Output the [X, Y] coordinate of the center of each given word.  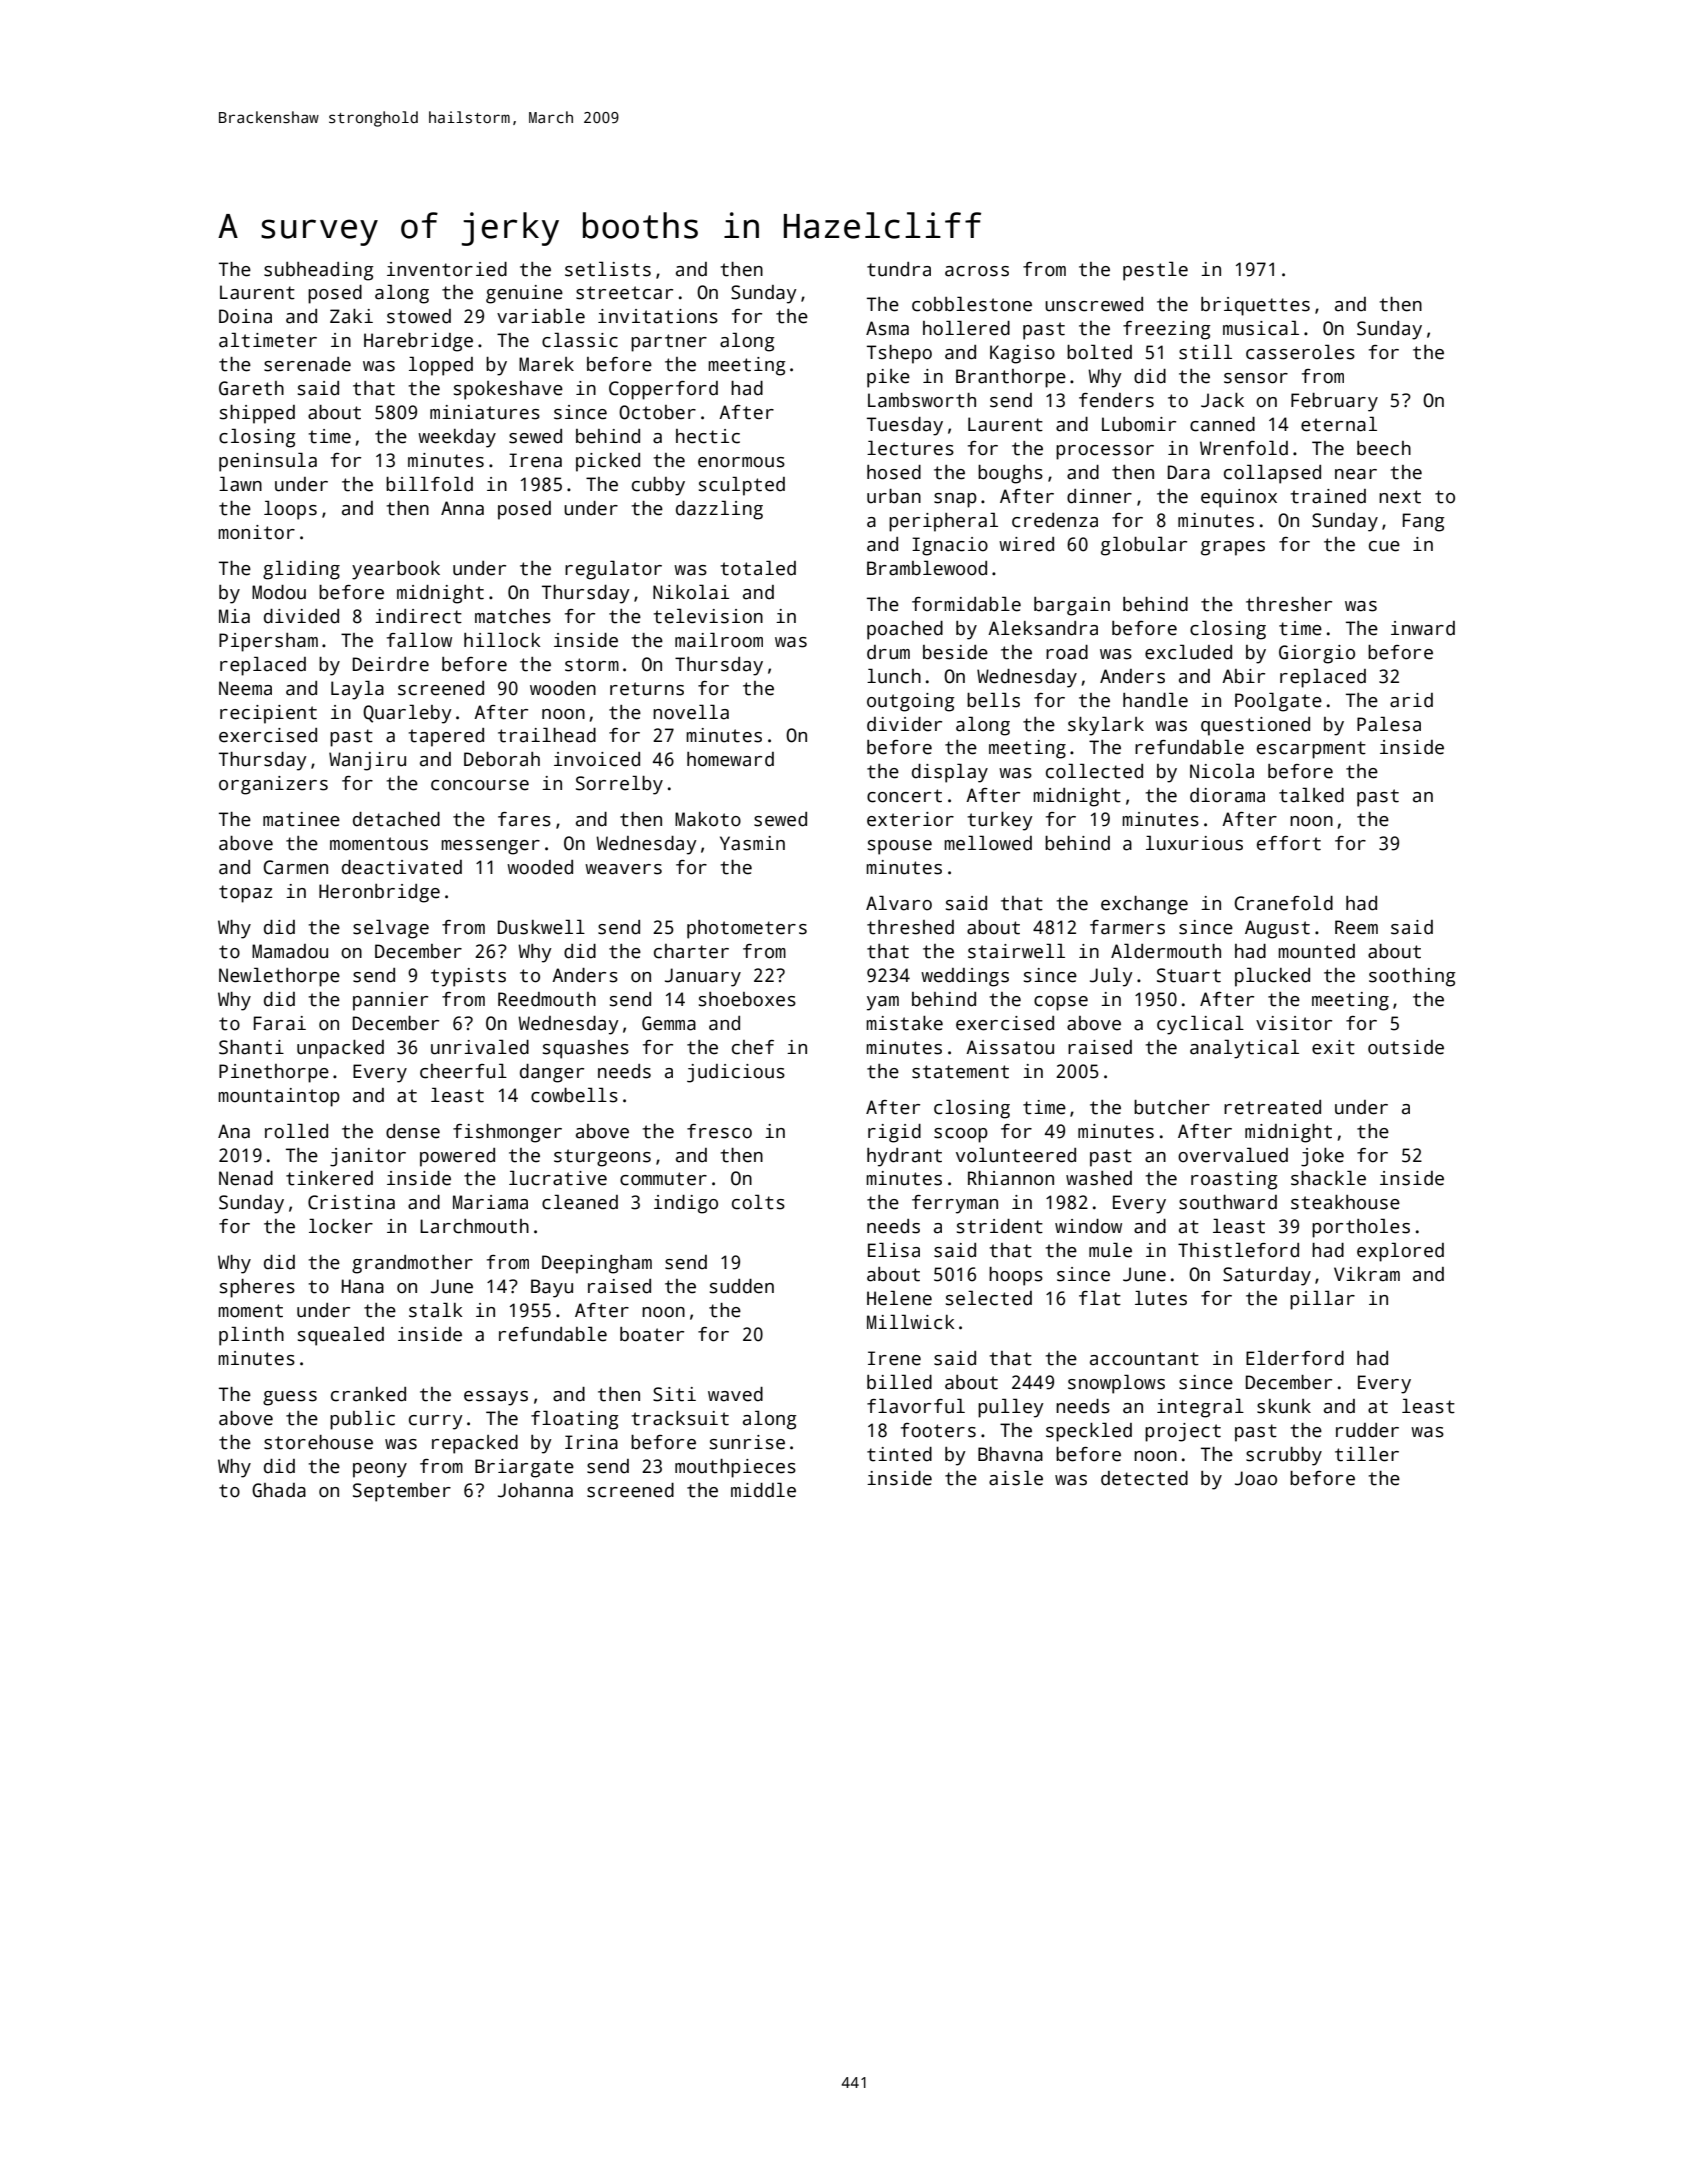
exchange [1144, 905]
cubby [658, 486]
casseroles [1300, 352]
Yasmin [752, 843]
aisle [1016, 1478]
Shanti [251, 1047]
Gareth [251, 388]
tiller [1367, 1454]
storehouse [318, 1442]
